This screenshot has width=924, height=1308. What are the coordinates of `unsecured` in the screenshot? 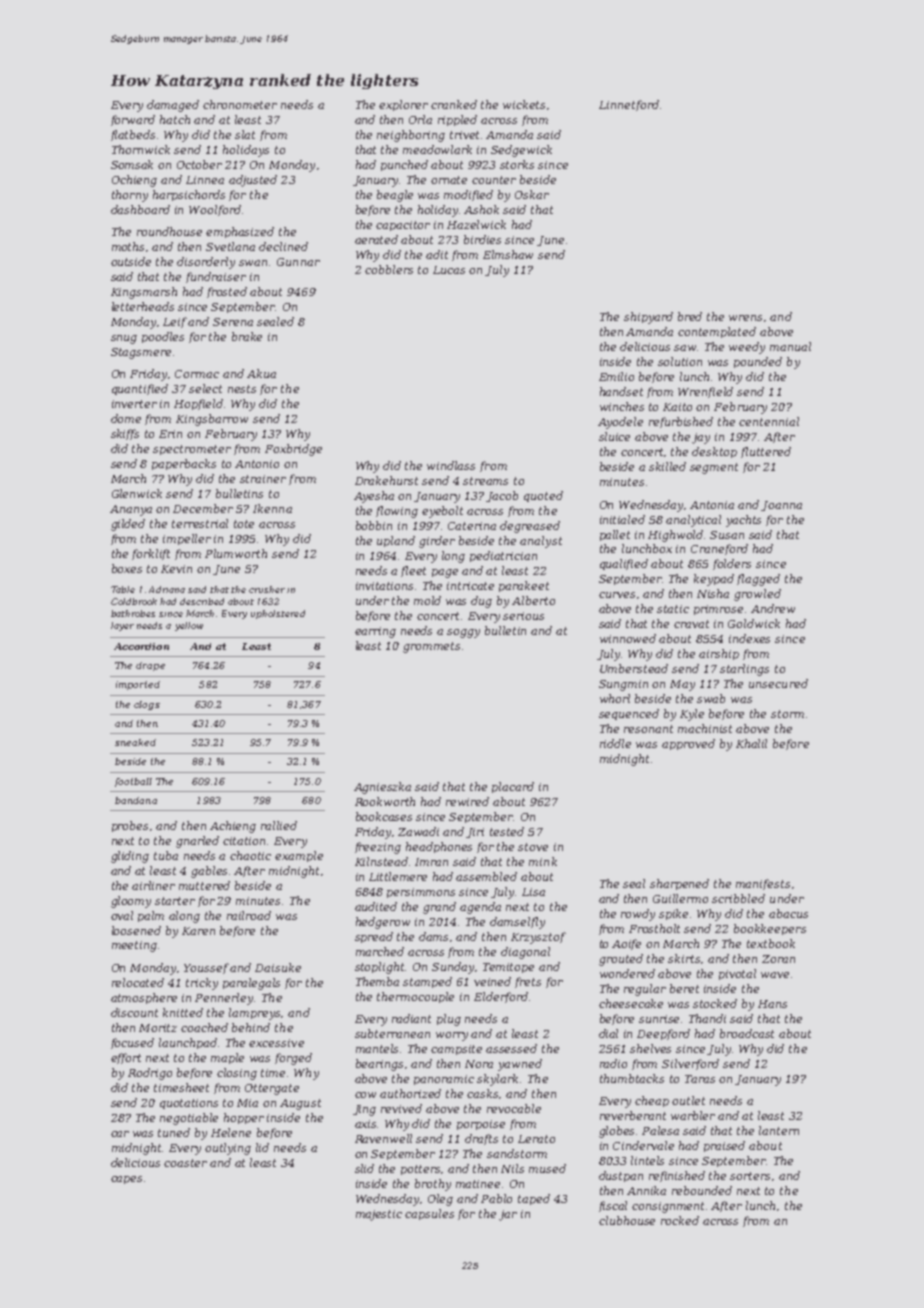 It's located at (778, 683).
